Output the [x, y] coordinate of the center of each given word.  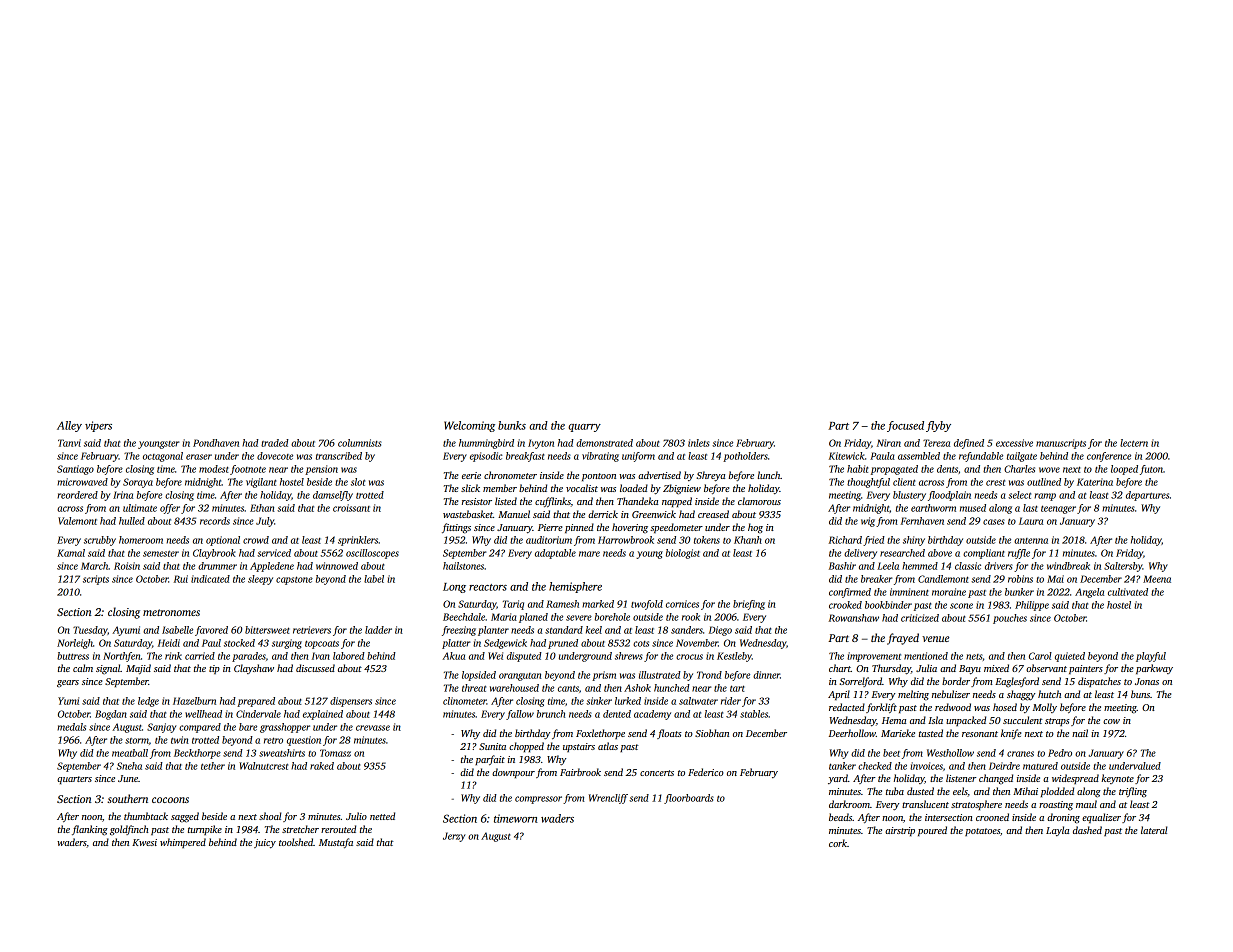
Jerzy [454, 837]
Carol [1040, 656]
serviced [274, 553]
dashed [1087, 830]
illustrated [660, 675]
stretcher [300, 829]
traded [275, 443]
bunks [512, 425]
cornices [682, 604]
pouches [1010, 619]
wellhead [203, 714]
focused [905, 426]
